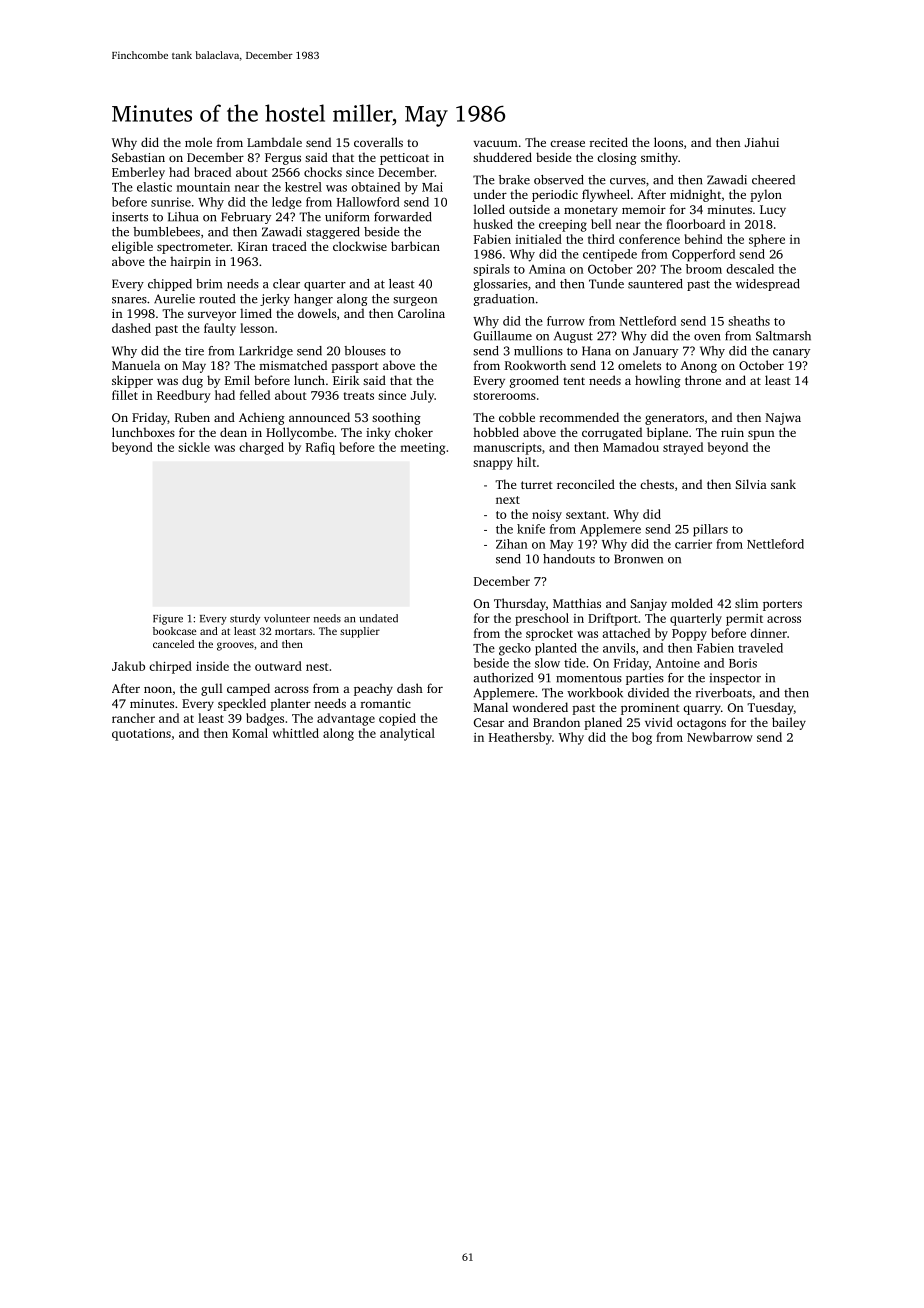 The height and width of the screenshot is (1308, 924). What do you see at coordinates (762, 142) in the screenshot?
I see `Jiahui` at bounding box center [762, 142].
